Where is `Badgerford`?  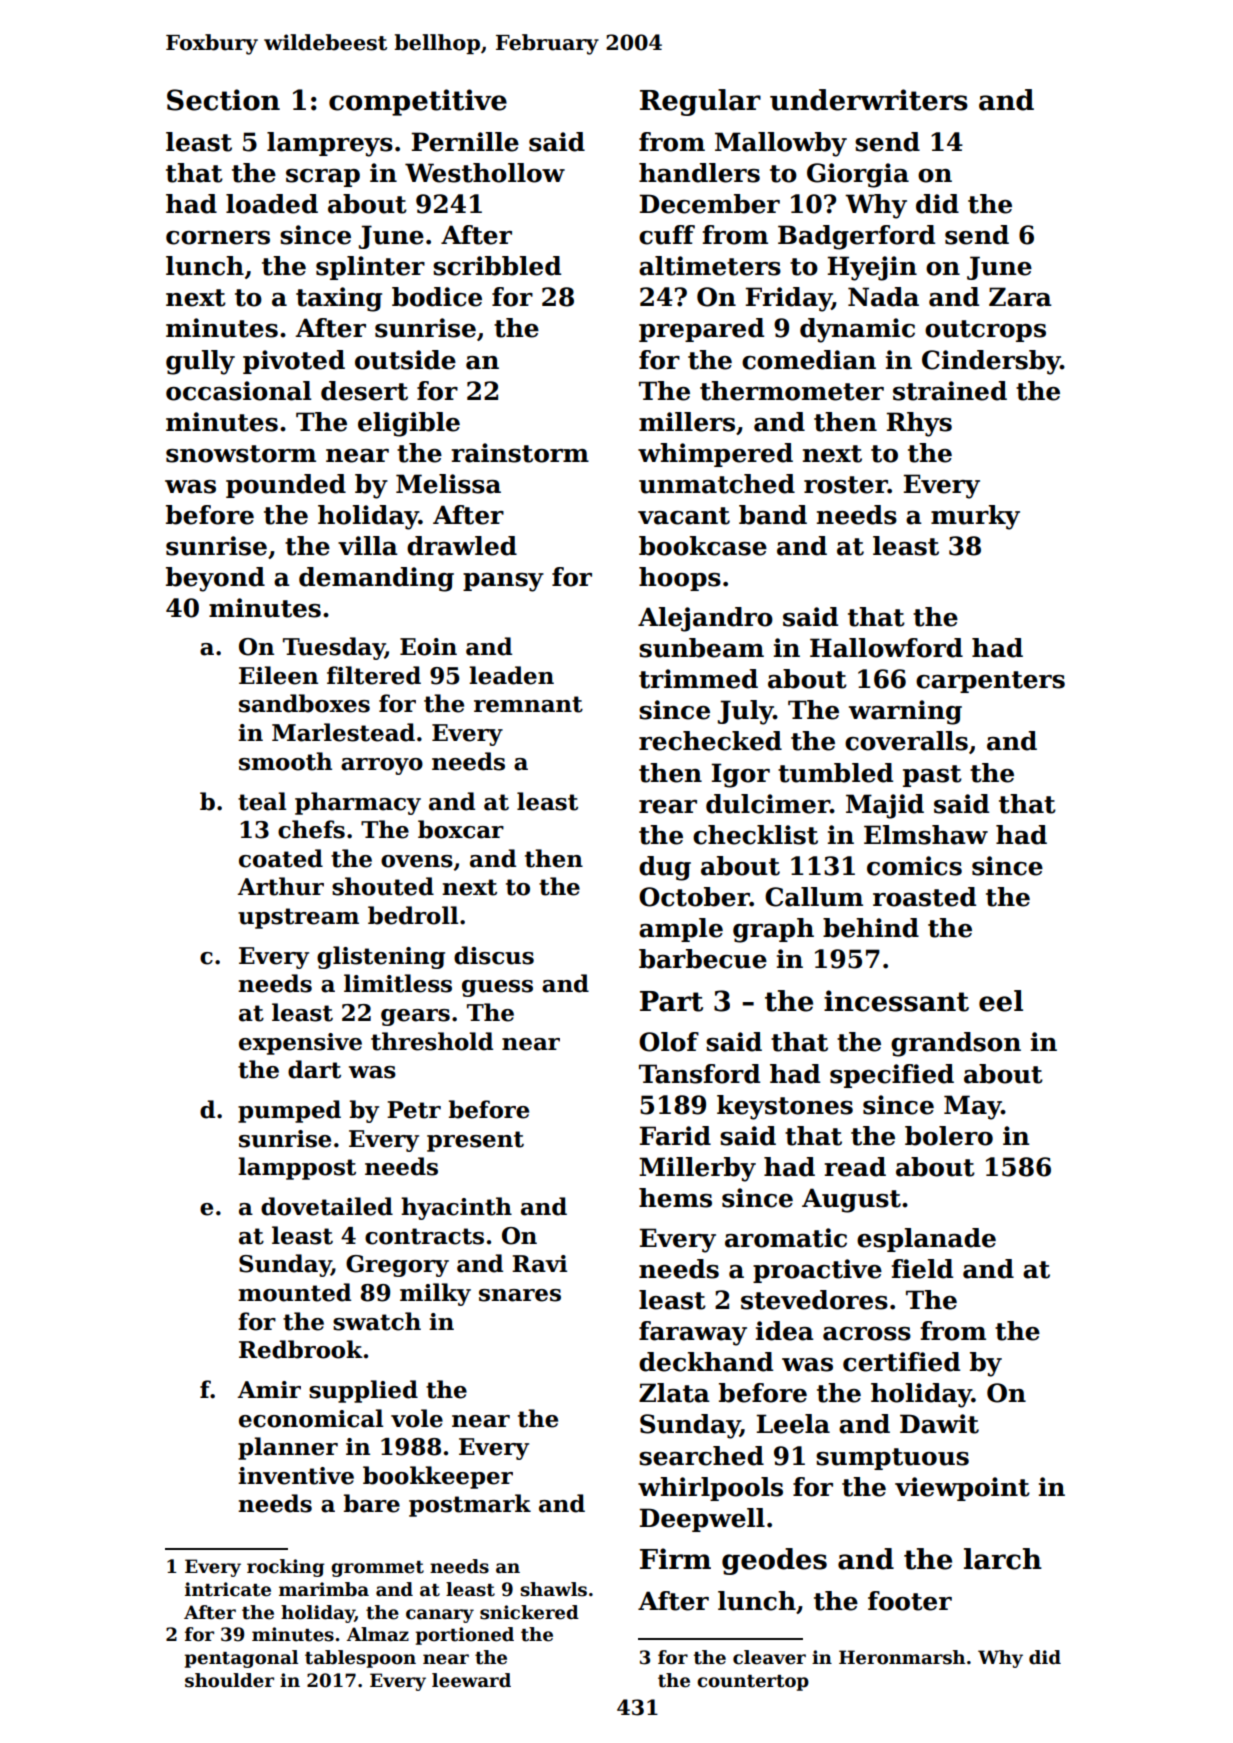
Badgerford is located at coordinates (856, 237).
